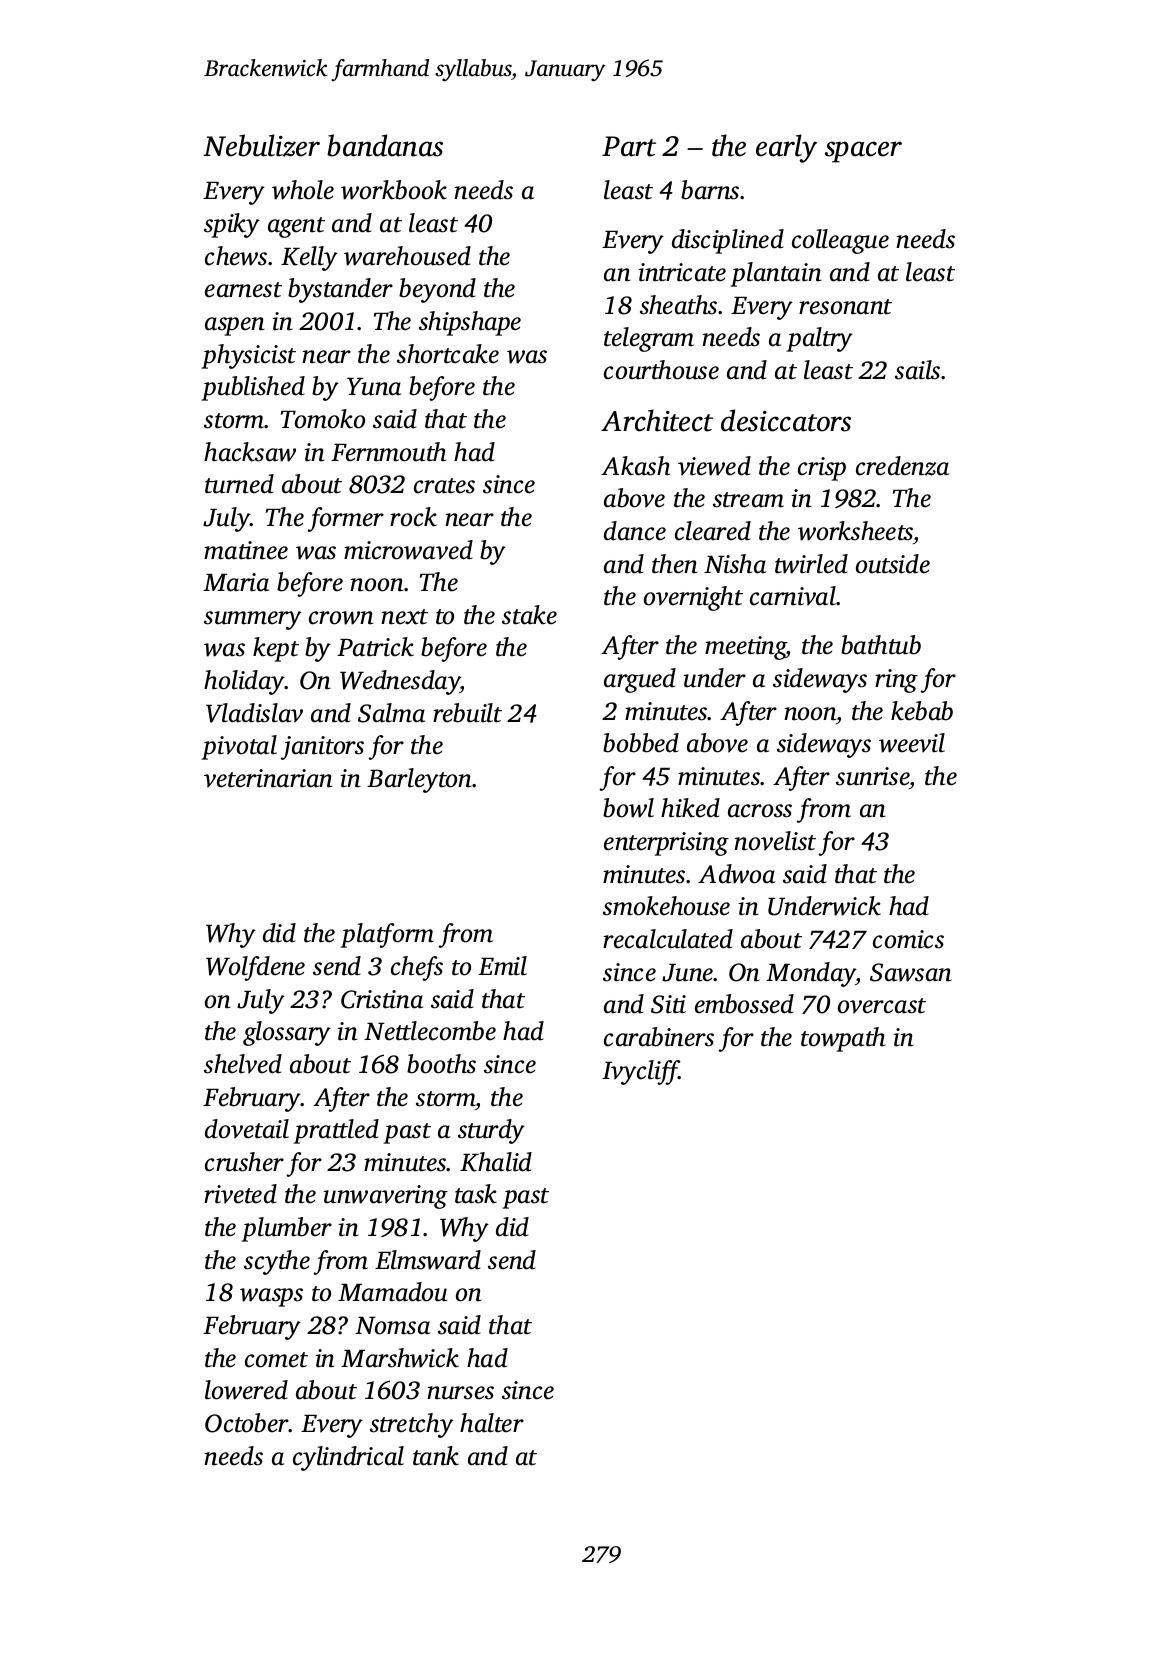 Image resolution: width=1165 pixels, height=1654 pixels. Describe the element at coordinates (640, 680) in the screenshot. I see `argued` at that location.
